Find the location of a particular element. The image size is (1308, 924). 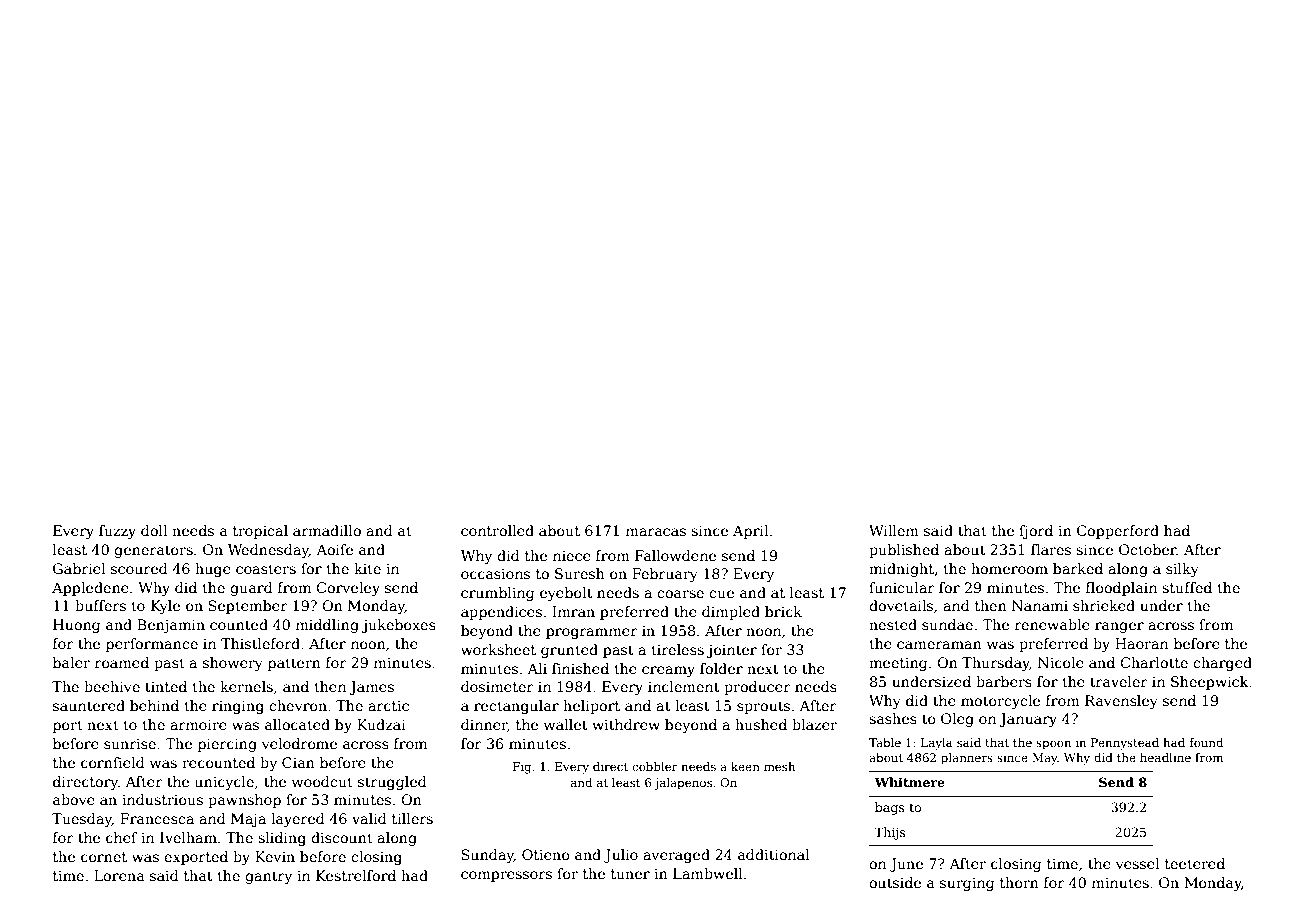

beehive is located at coordinates (112, 686).
